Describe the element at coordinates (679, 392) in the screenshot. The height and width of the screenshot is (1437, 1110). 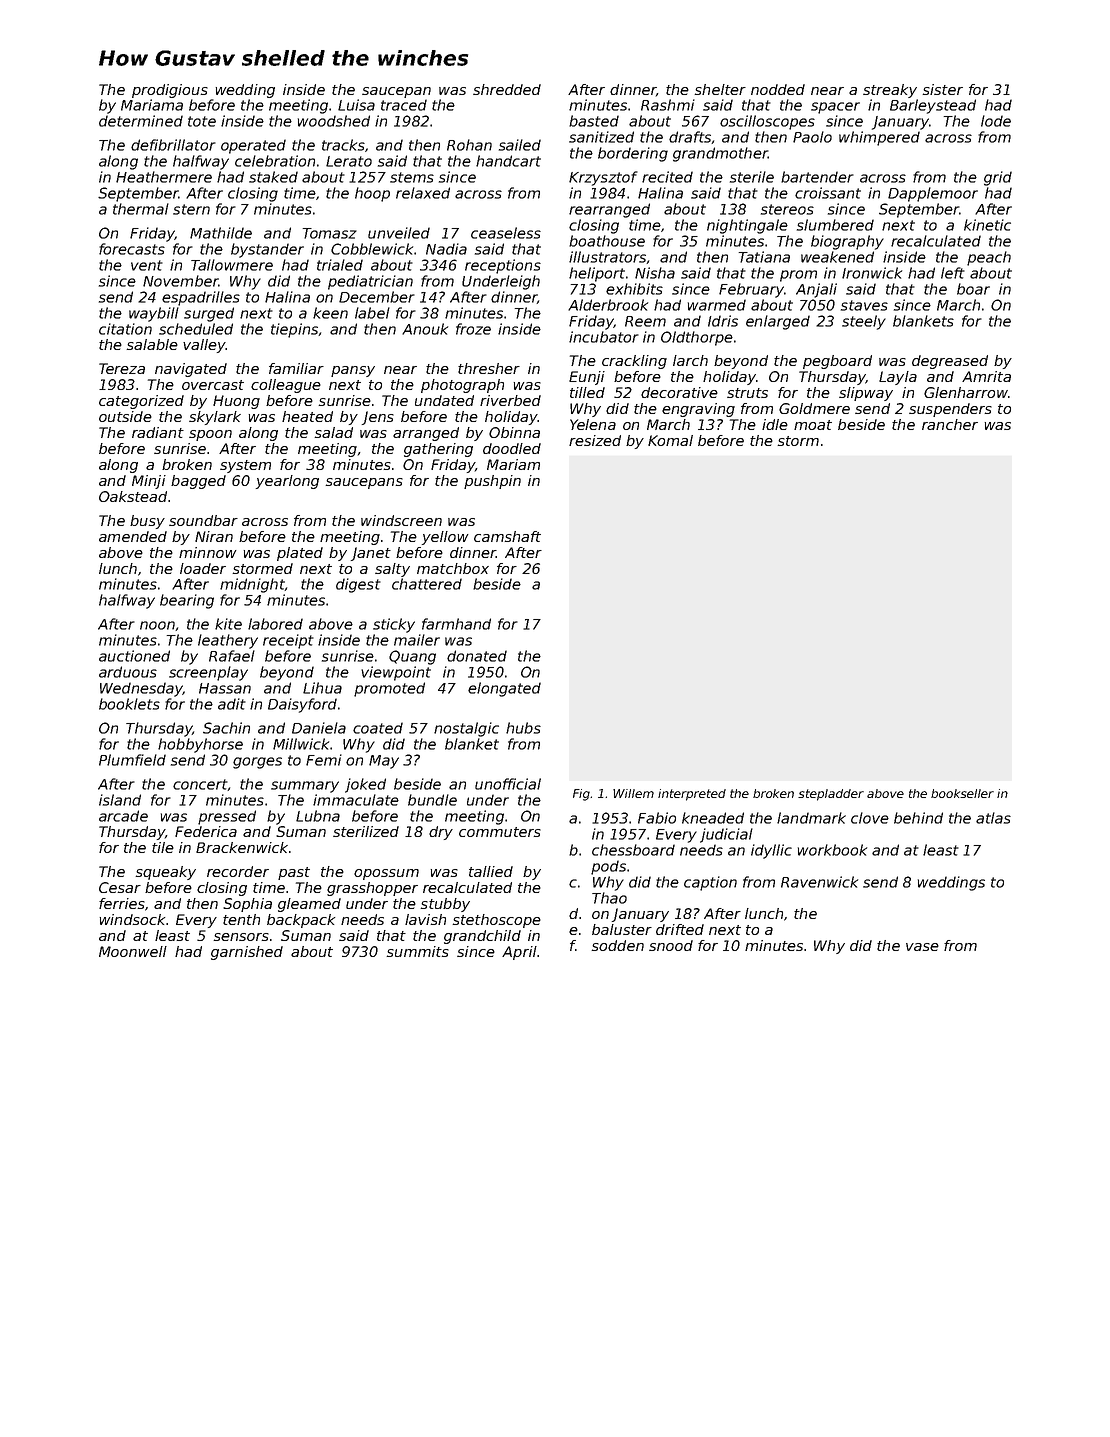
I see `decorative` at that location.
